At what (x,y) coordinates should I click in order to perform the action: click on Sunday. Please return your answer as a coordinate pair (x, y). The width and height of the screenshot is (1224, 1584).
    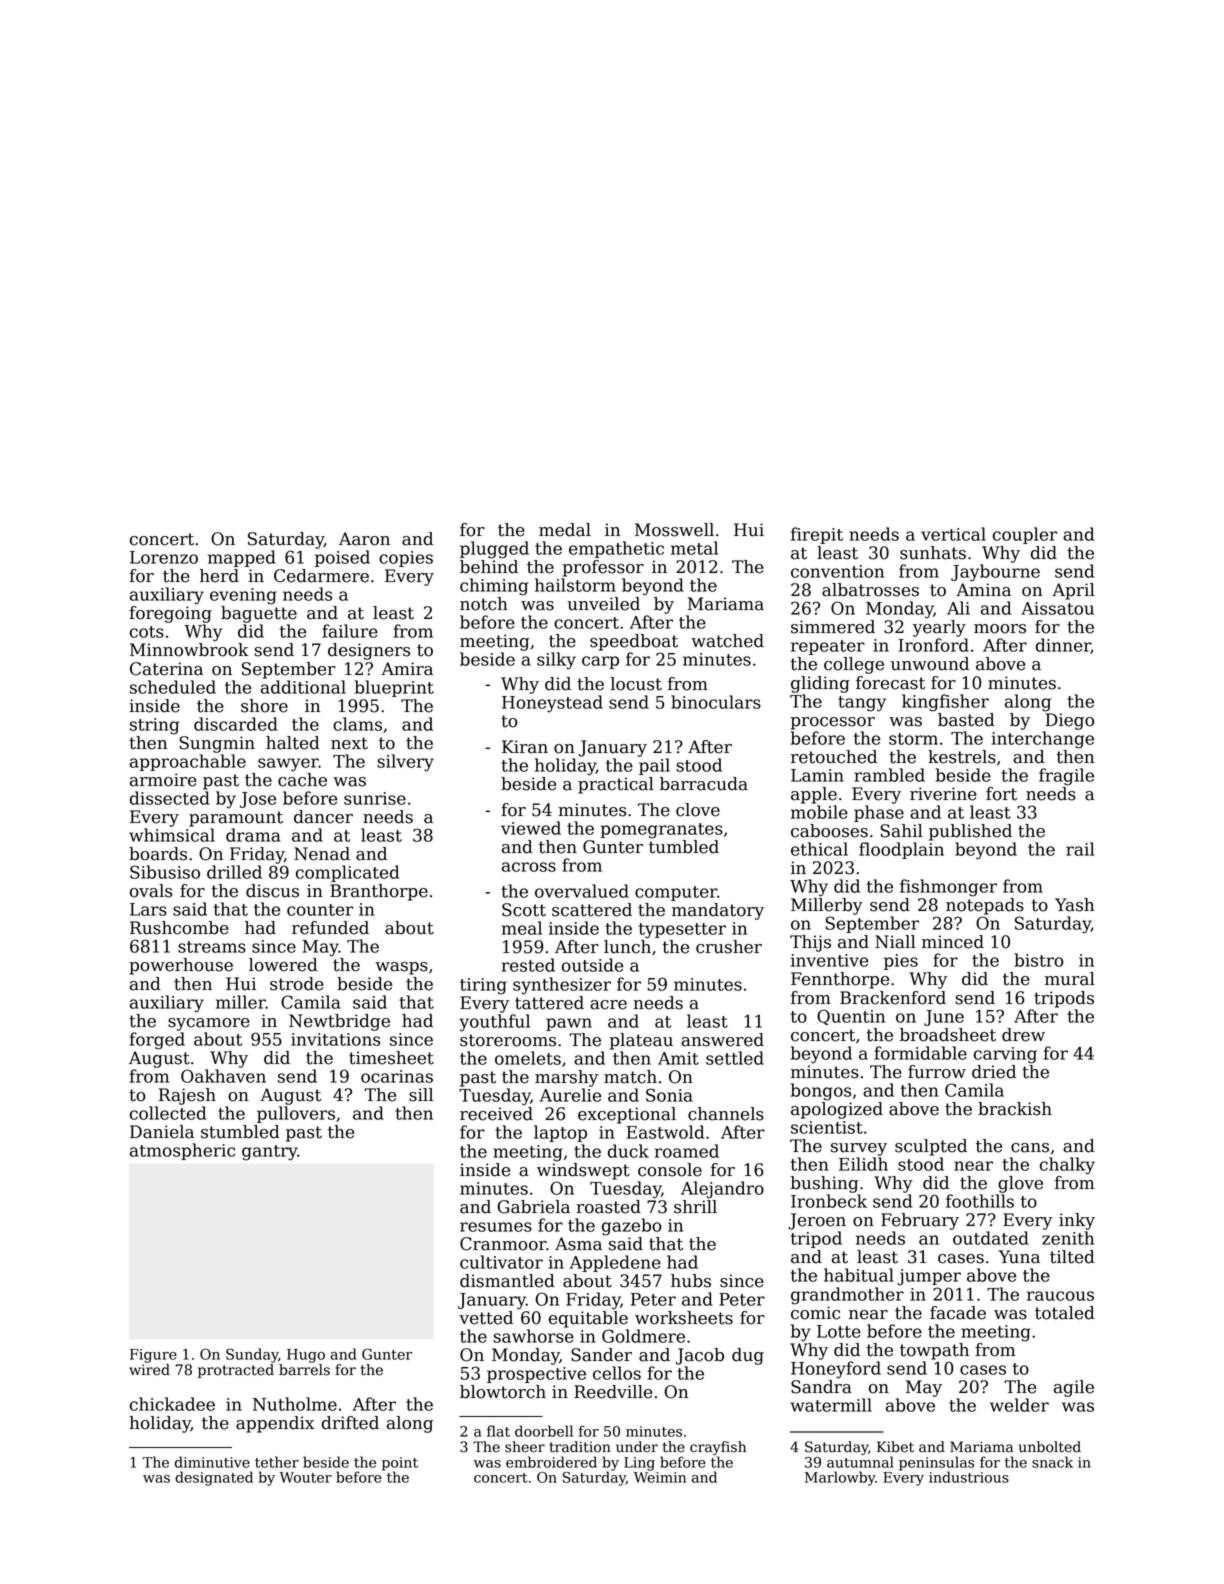
    Looking at the image, I should click on (252, 1355).
